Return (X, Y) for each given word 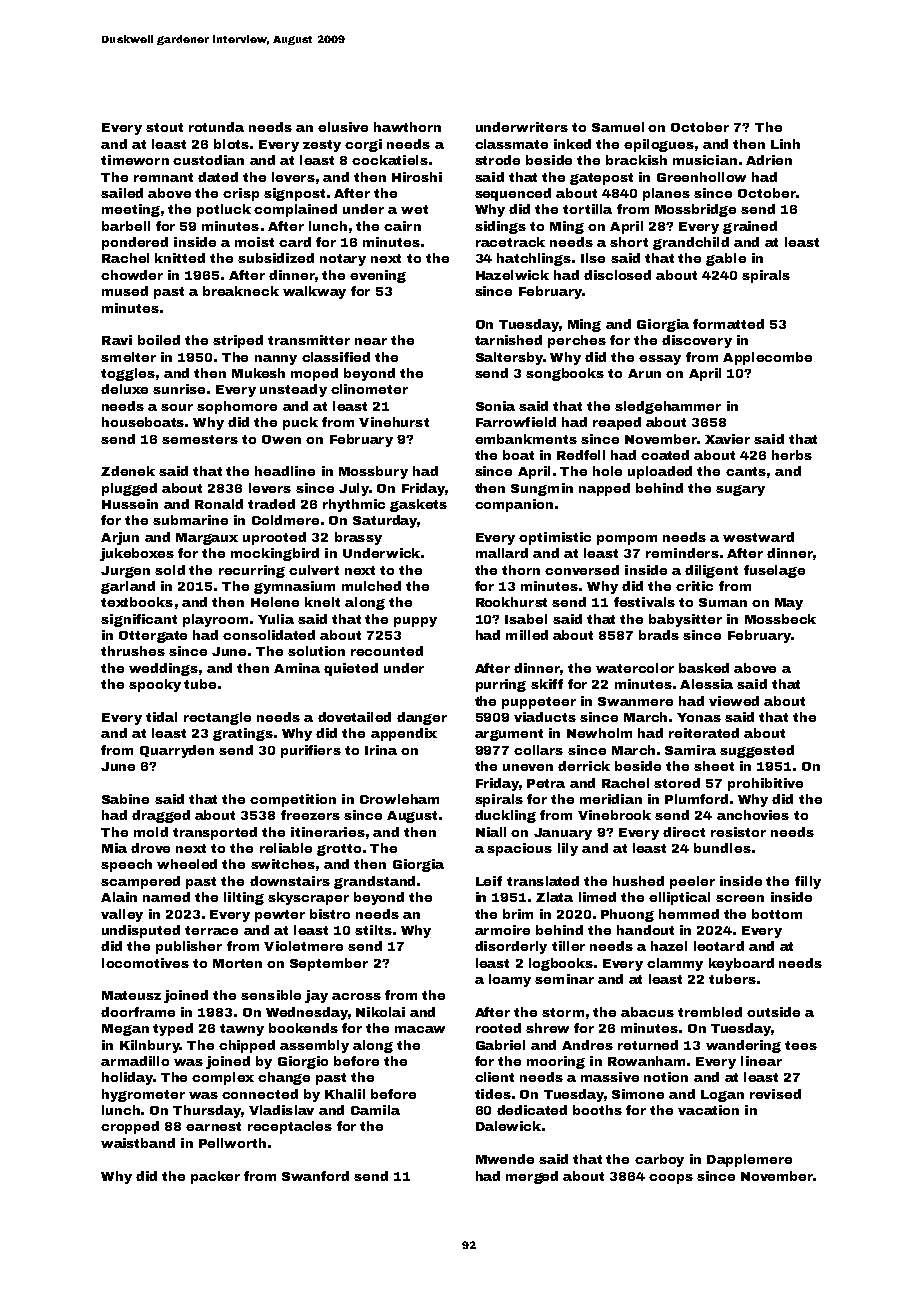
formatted (728, 324)
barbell (126, 226)
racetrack (510, 242)
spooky (155, 685)
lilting (244, 898)
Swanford (315, 1176)
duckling (505, 816)
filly (808, 882)
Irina (381, 750)
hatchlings (534, 259)
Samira (690, 750)
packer (215, 1177)
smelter (128, 357)
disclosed (617, 275)
